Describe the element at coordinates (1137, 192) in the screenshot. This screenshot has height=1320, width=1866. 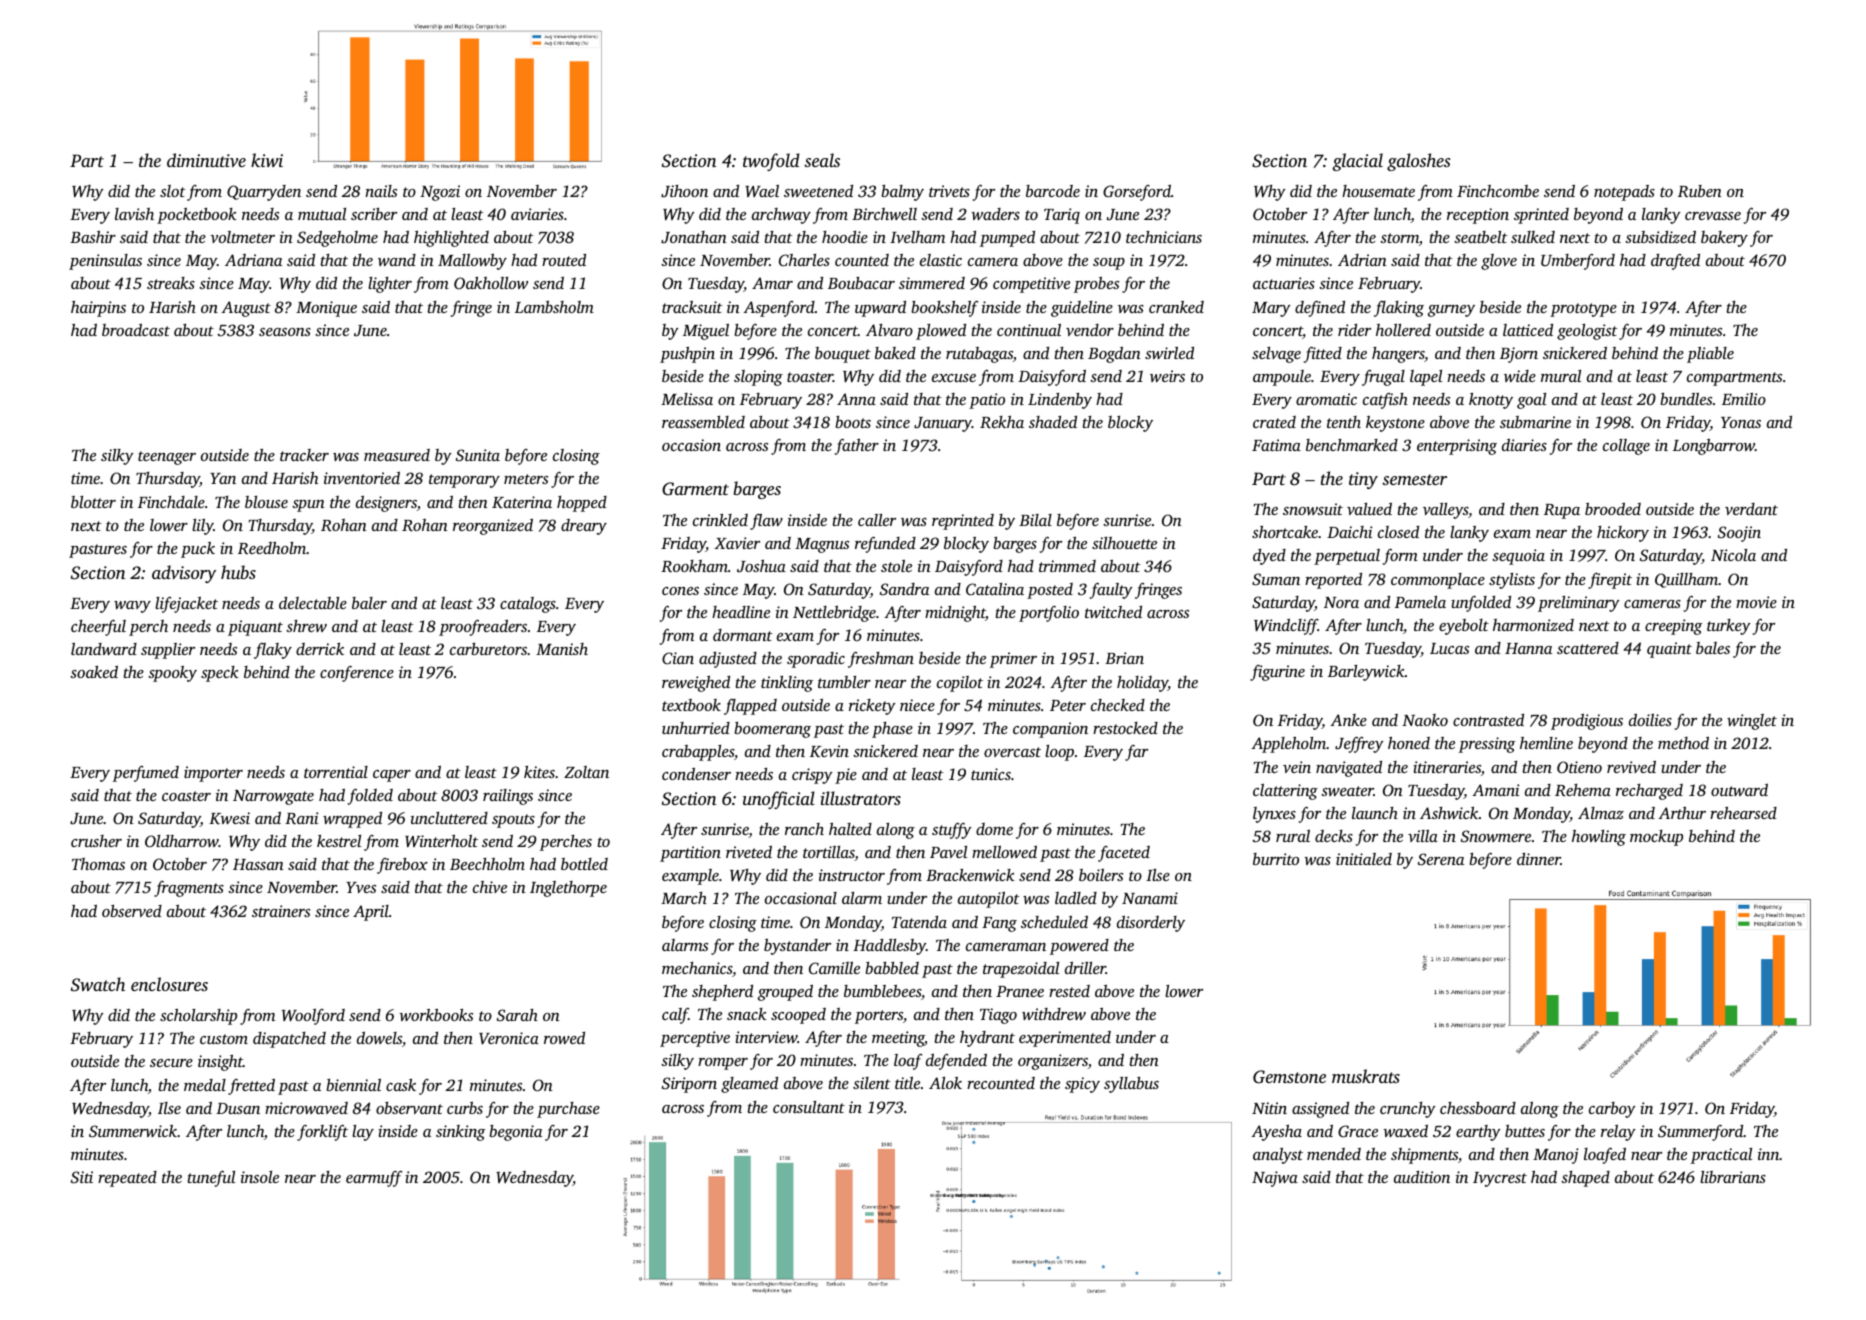
I see `Gorseford` at that location.
